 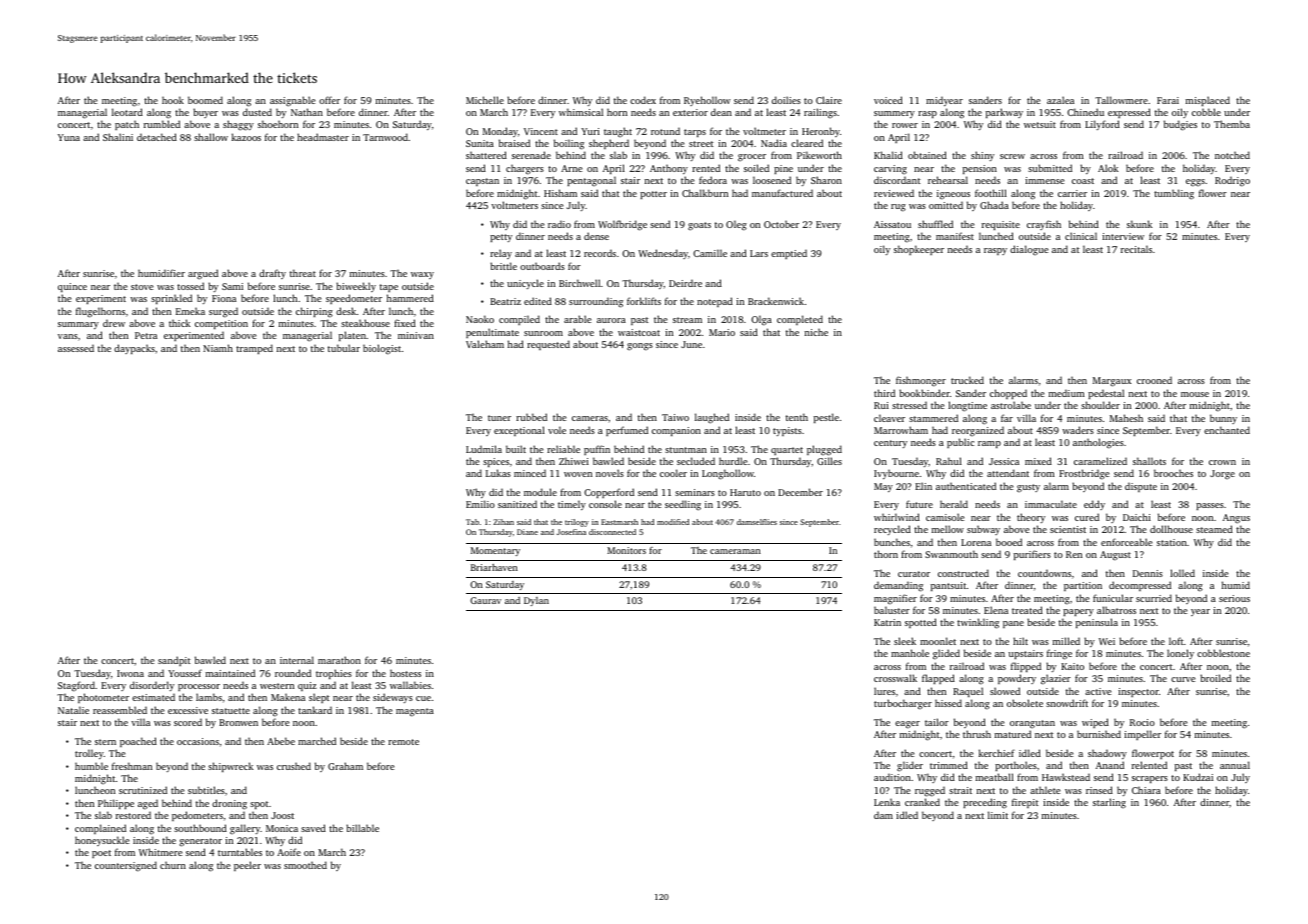 I want to click on secluded, so click(x=696, y=461).
